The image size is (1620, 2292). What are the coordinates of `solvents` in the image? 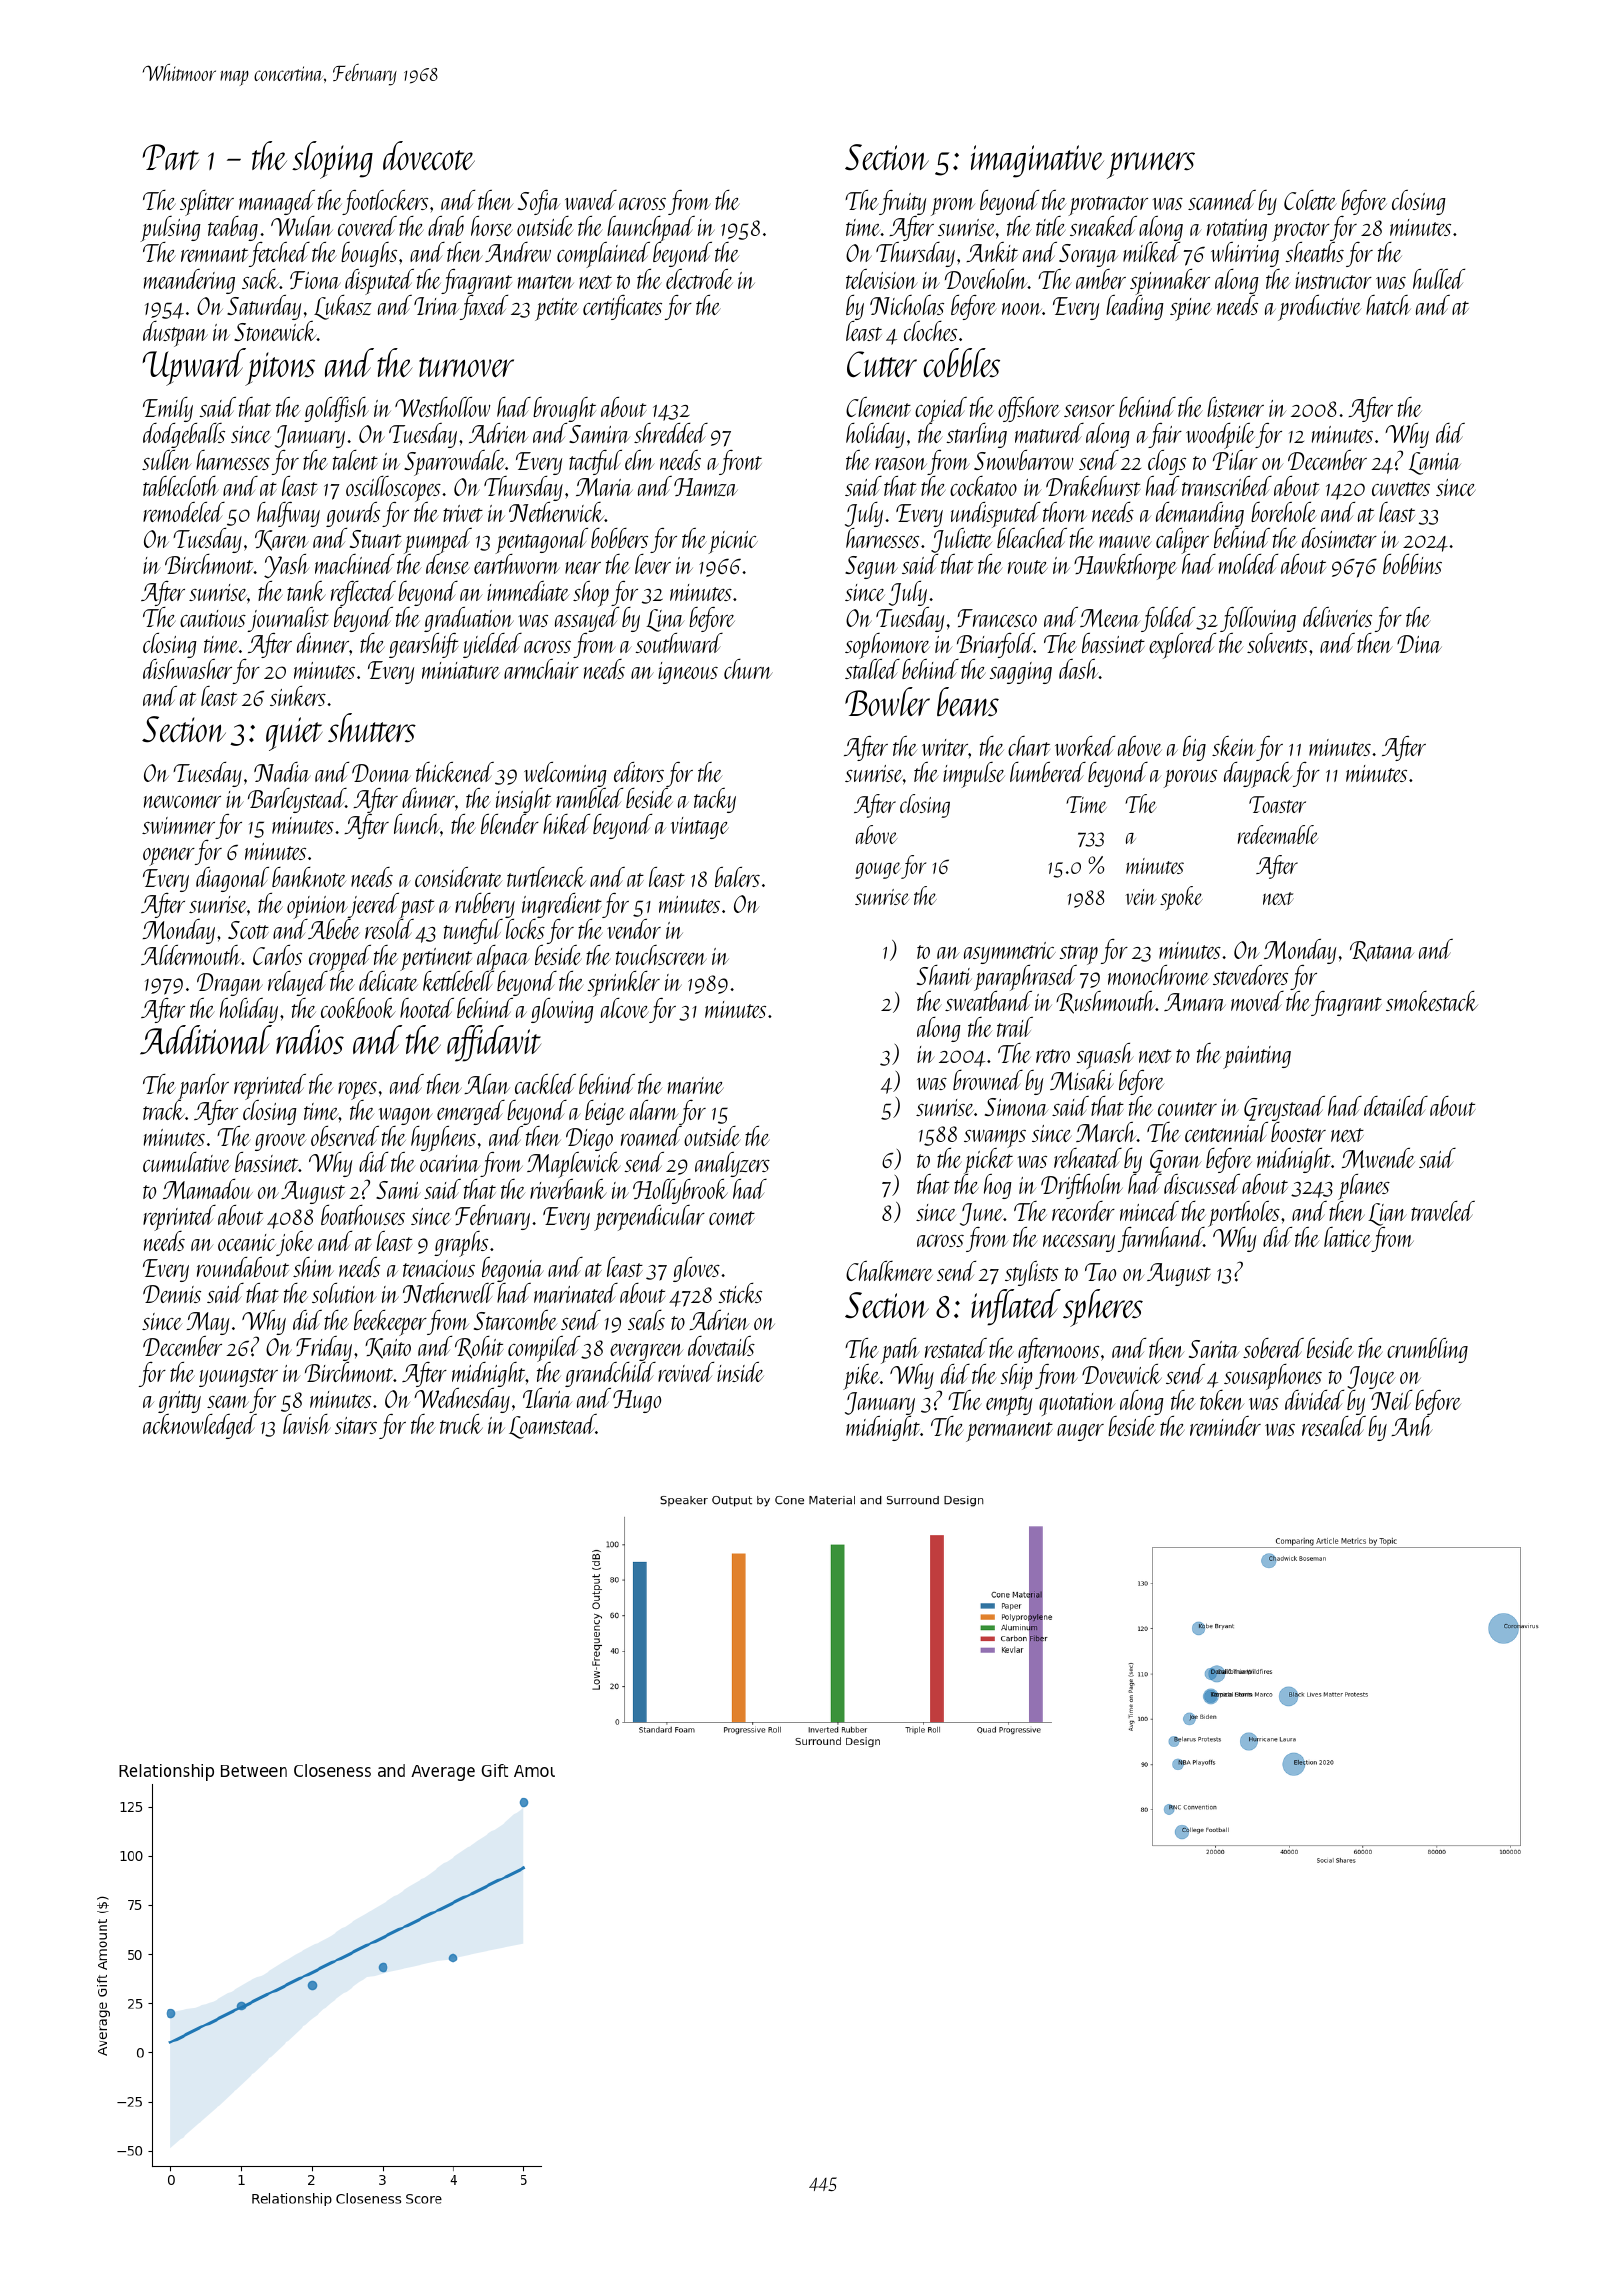 It's located at (1277, 643).
